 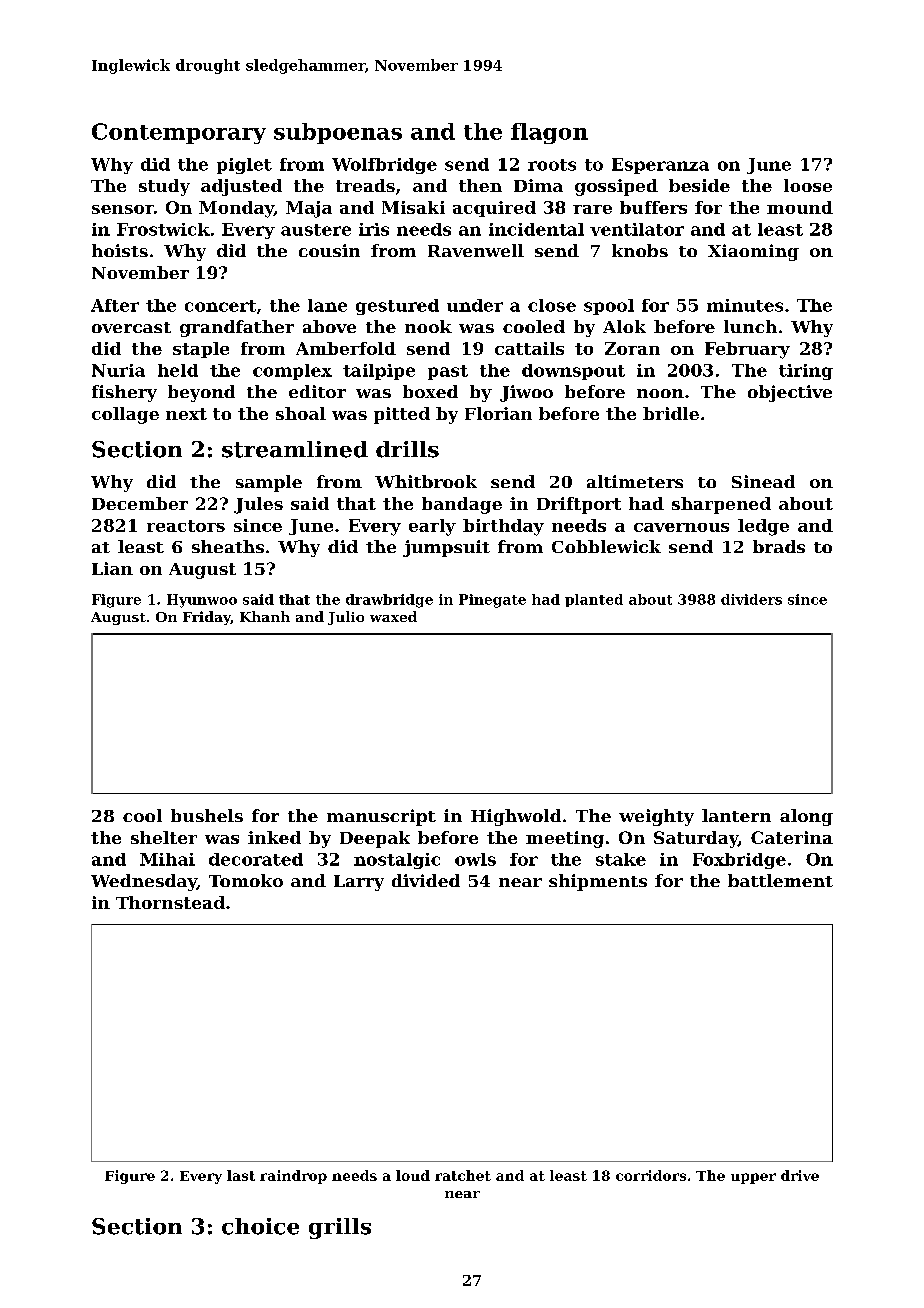 What do you see at coordinates (498, 413) in the screenshot?
I see `Florian` at bounding box center [498, 413].
